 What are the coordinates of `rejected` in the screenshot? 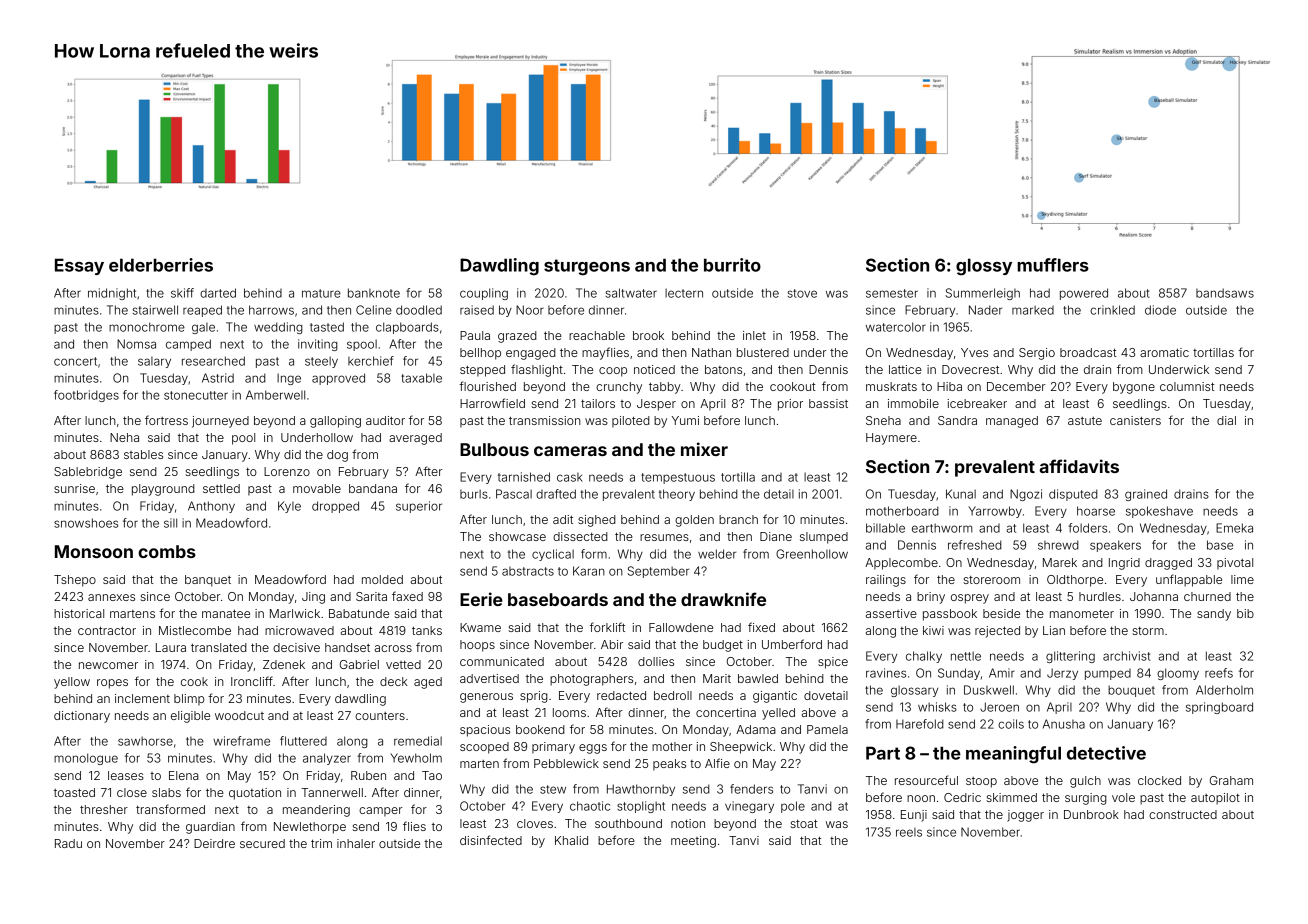 It's located at (997, 632).
